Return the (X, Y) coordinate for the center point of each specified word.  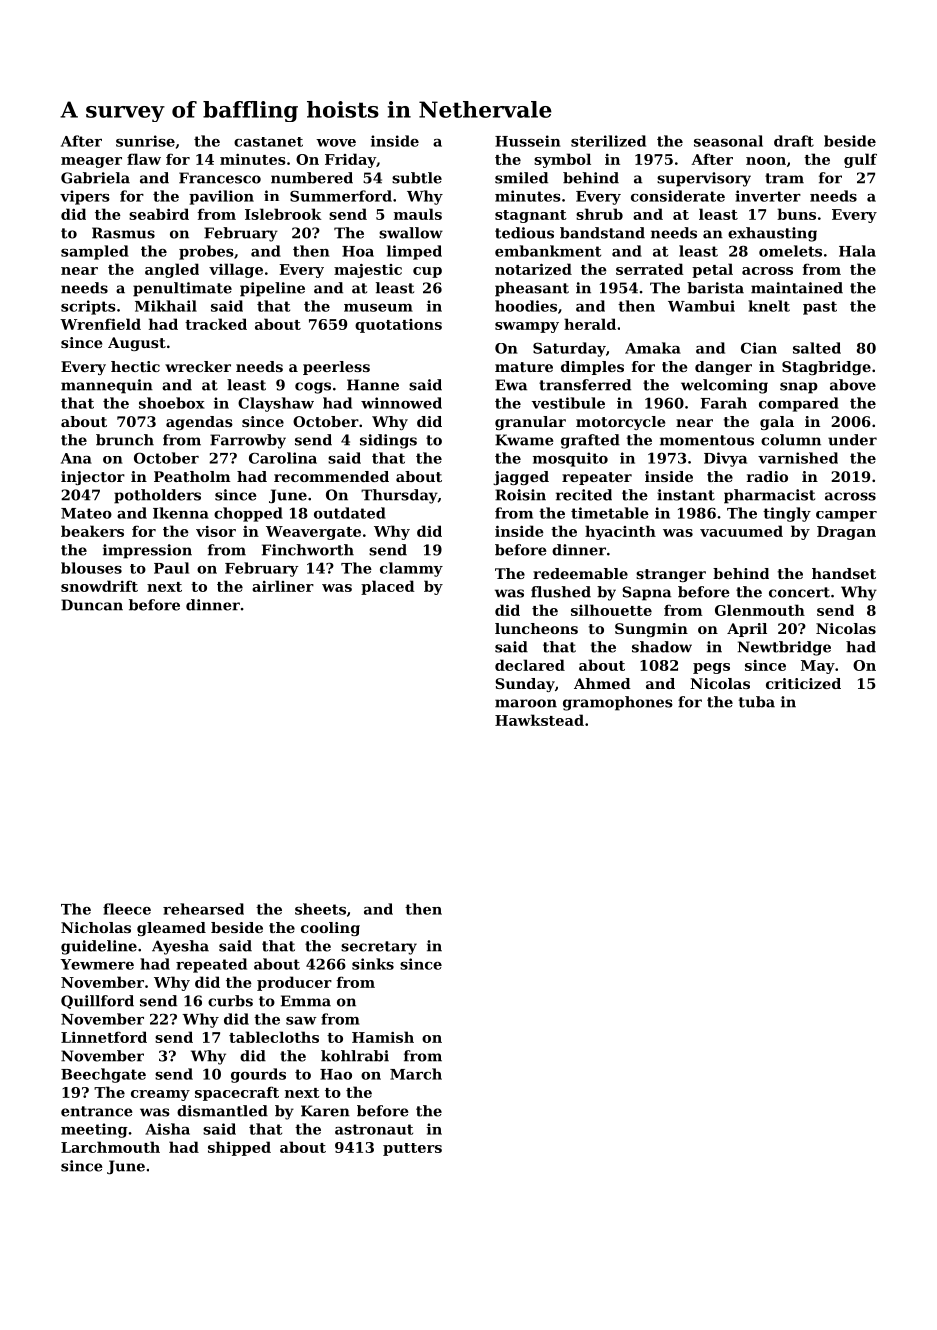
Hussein (528, 141)
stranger (671, 575)
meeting (94, 1130)
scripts (88, 307)
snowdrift (99, 586)
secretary (379, 948)
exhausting (772, 234)
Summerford (341, 196)
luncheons (536, 628)
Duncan (92, 605)
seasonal (728, 141)
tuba (757, 702)
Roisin (520, 495)
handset (844, 573)
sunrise (145, 141)
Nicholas (96, 927)
